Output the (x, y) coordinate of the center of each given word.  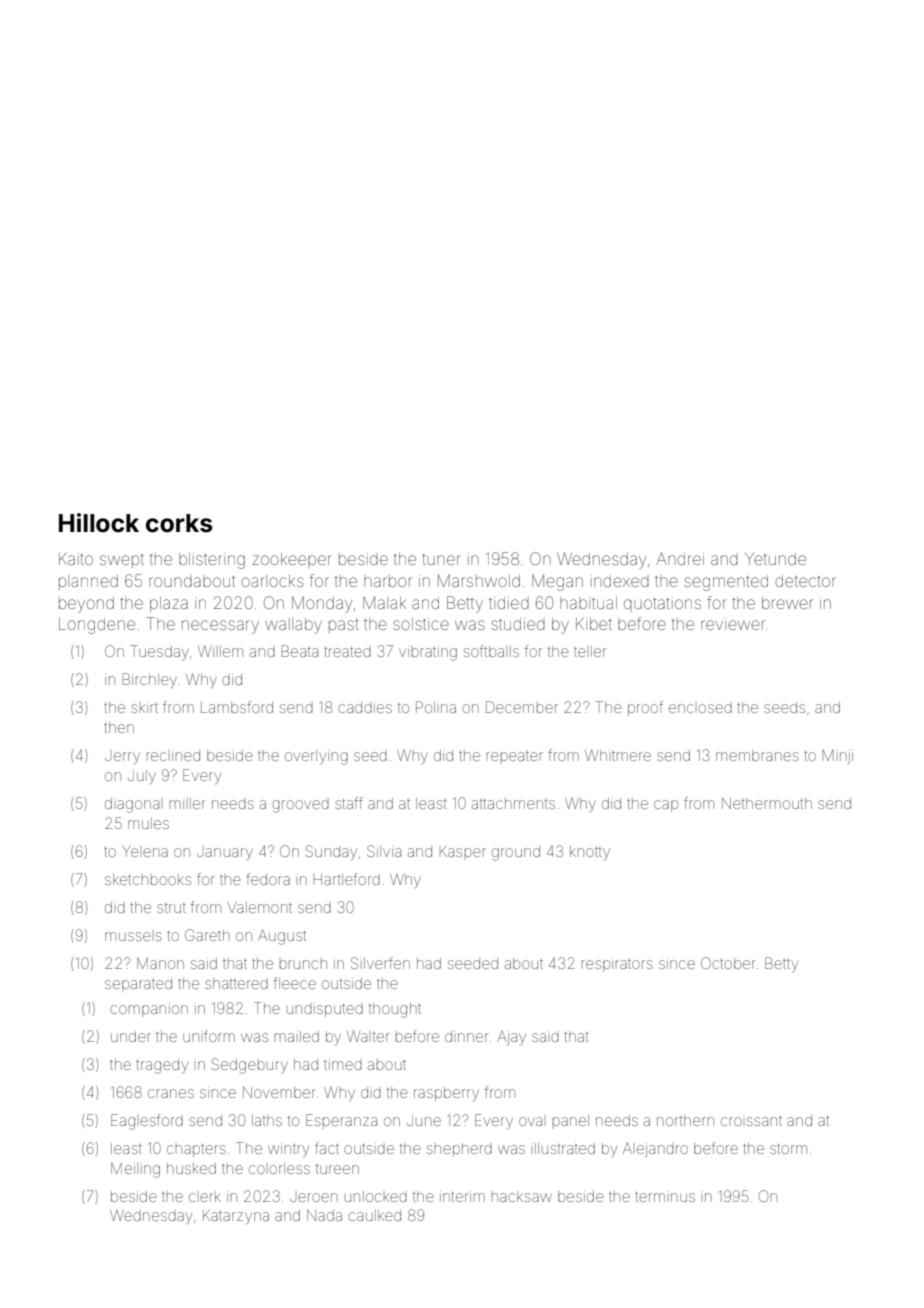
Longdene (97, 626)
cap (666, 806)
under (131, 1036)
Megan (557, 582)
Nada (324, 1215)
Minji (838, 757)
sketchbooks (148, 879)
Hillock (99, 523)
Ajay (511, 1038)
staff (349, 803)
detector (806, 581)
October (728, 963)
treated (347, 652)
